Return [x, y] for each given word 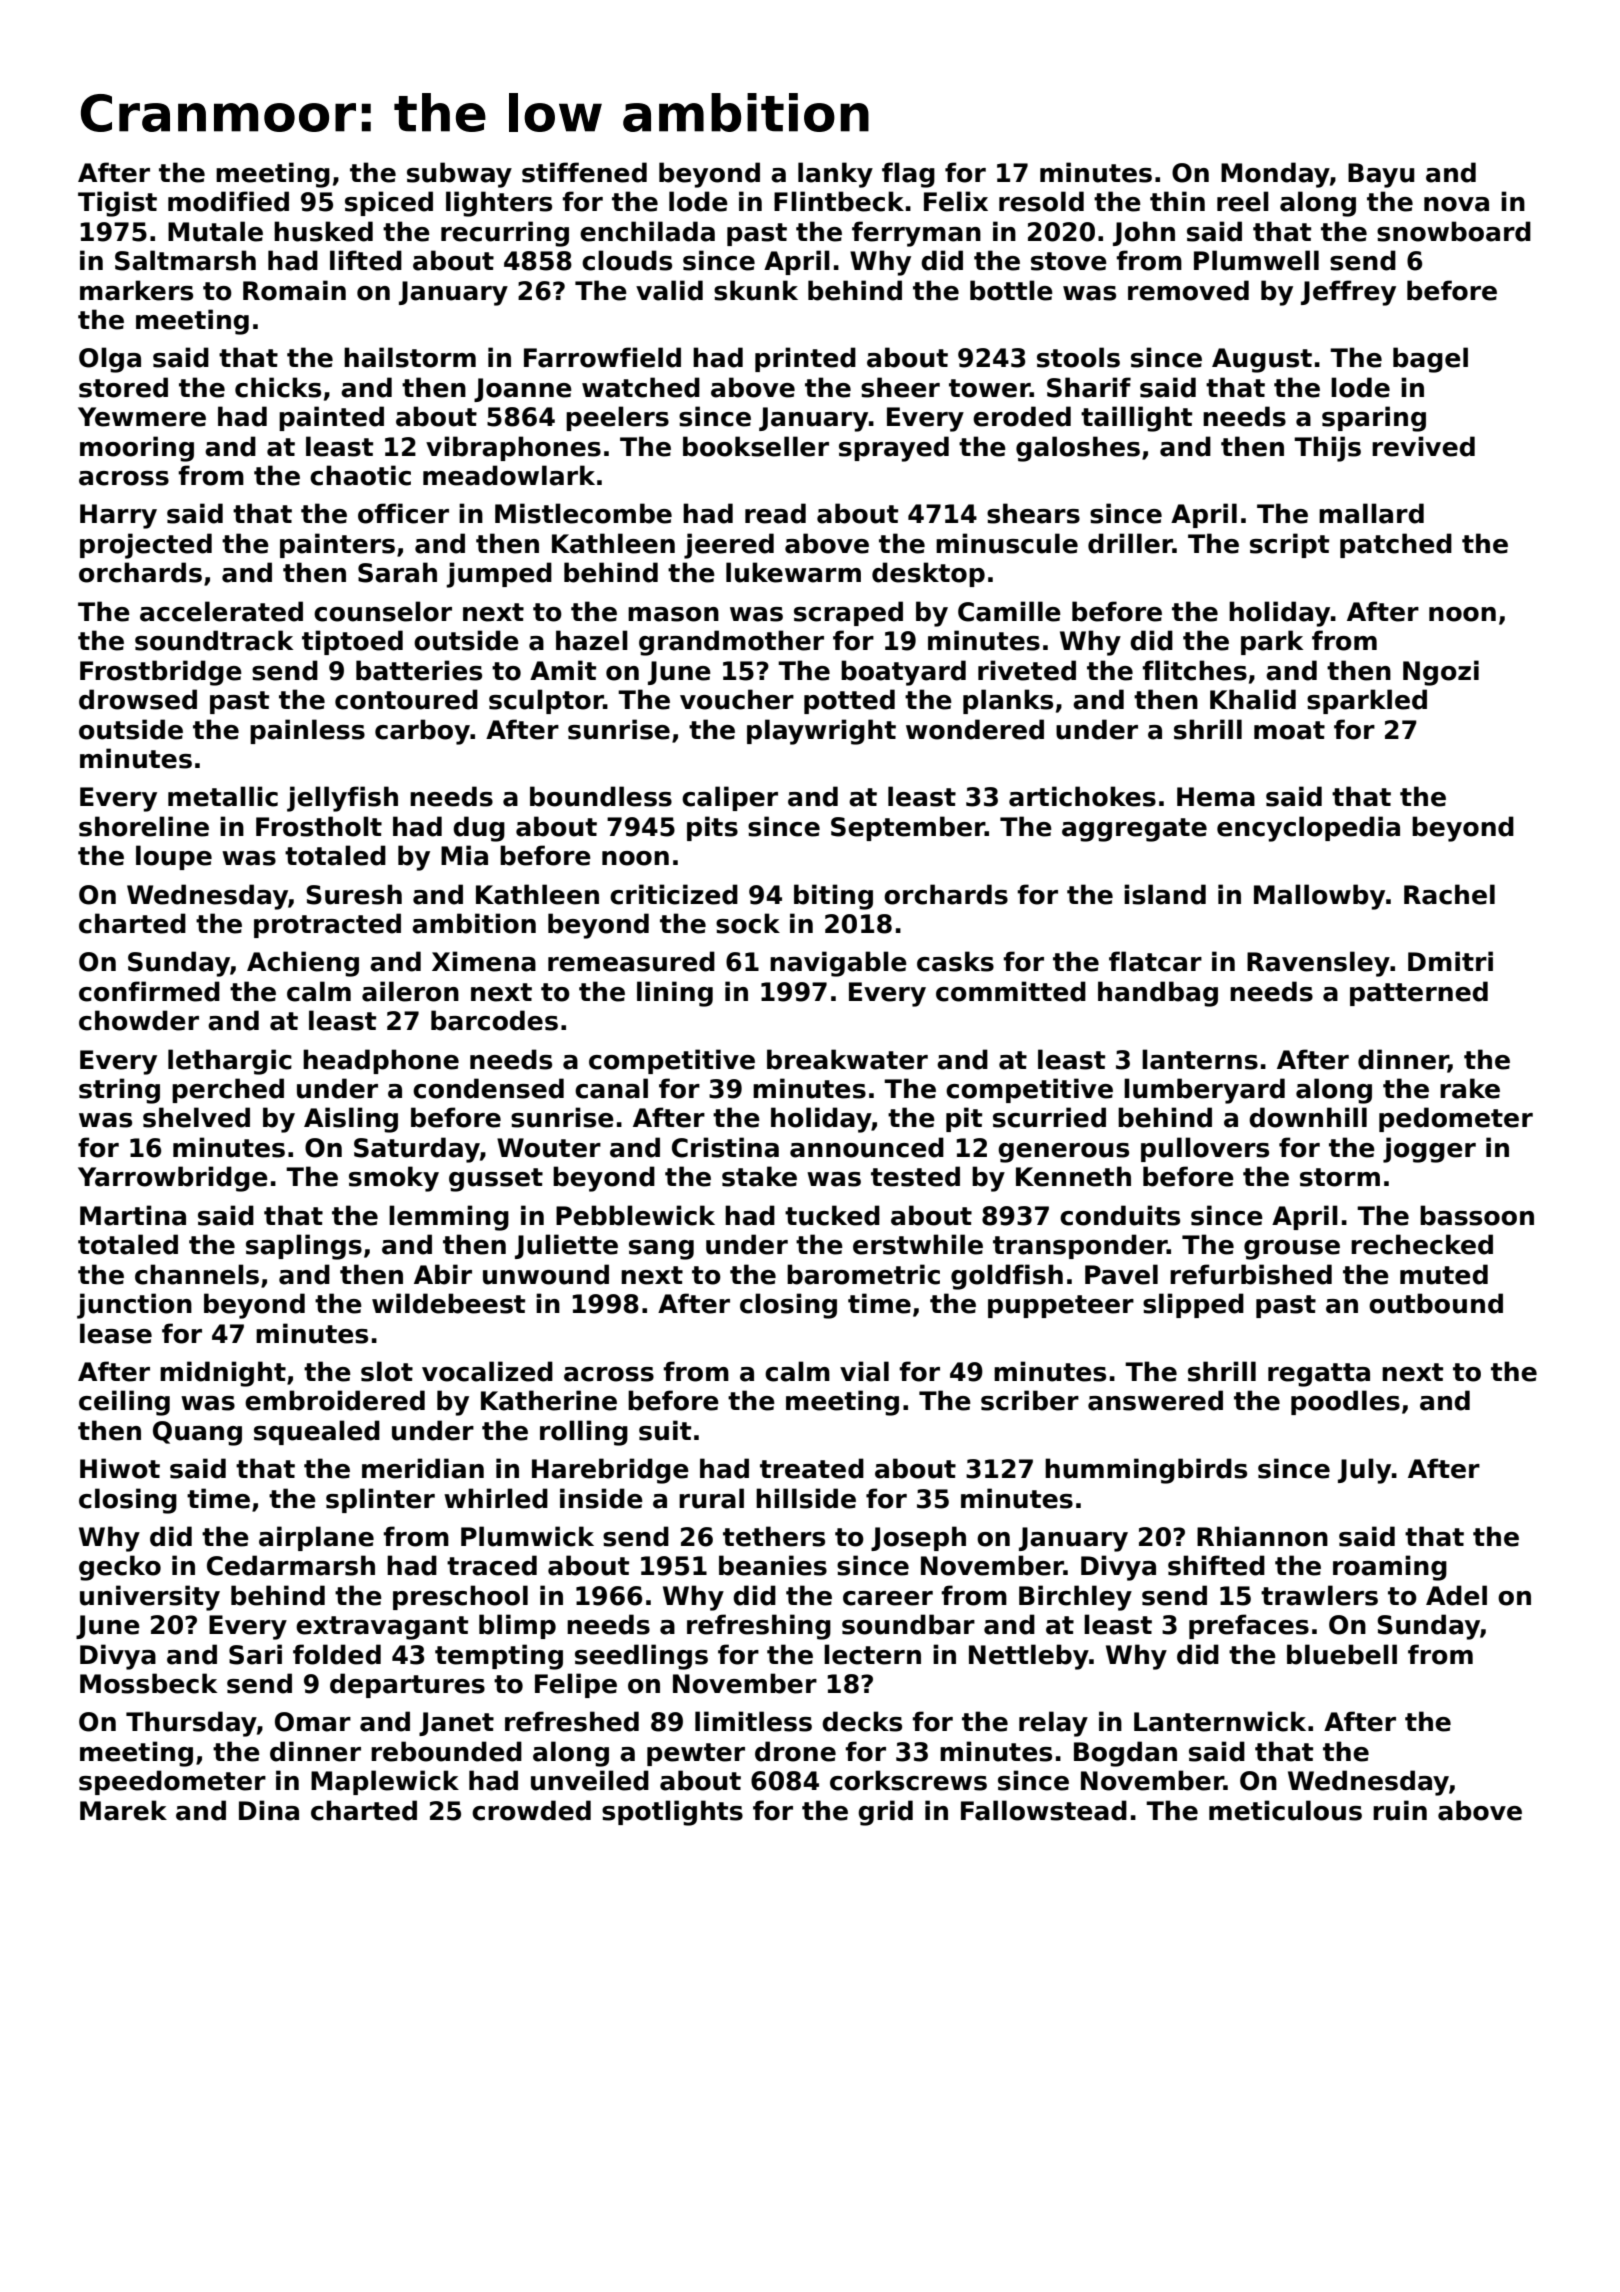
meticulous [1285, 1810]
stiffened [584, 172]
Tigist [117, 204]
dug [479, 829]
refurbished [1251, 1274]
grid [885, 1813]
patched [1396, 545]
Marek [123, 1810]
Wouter [549, 1148]
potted [849, 701]
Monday [1275, 175]
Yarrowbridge [173, 1179]
